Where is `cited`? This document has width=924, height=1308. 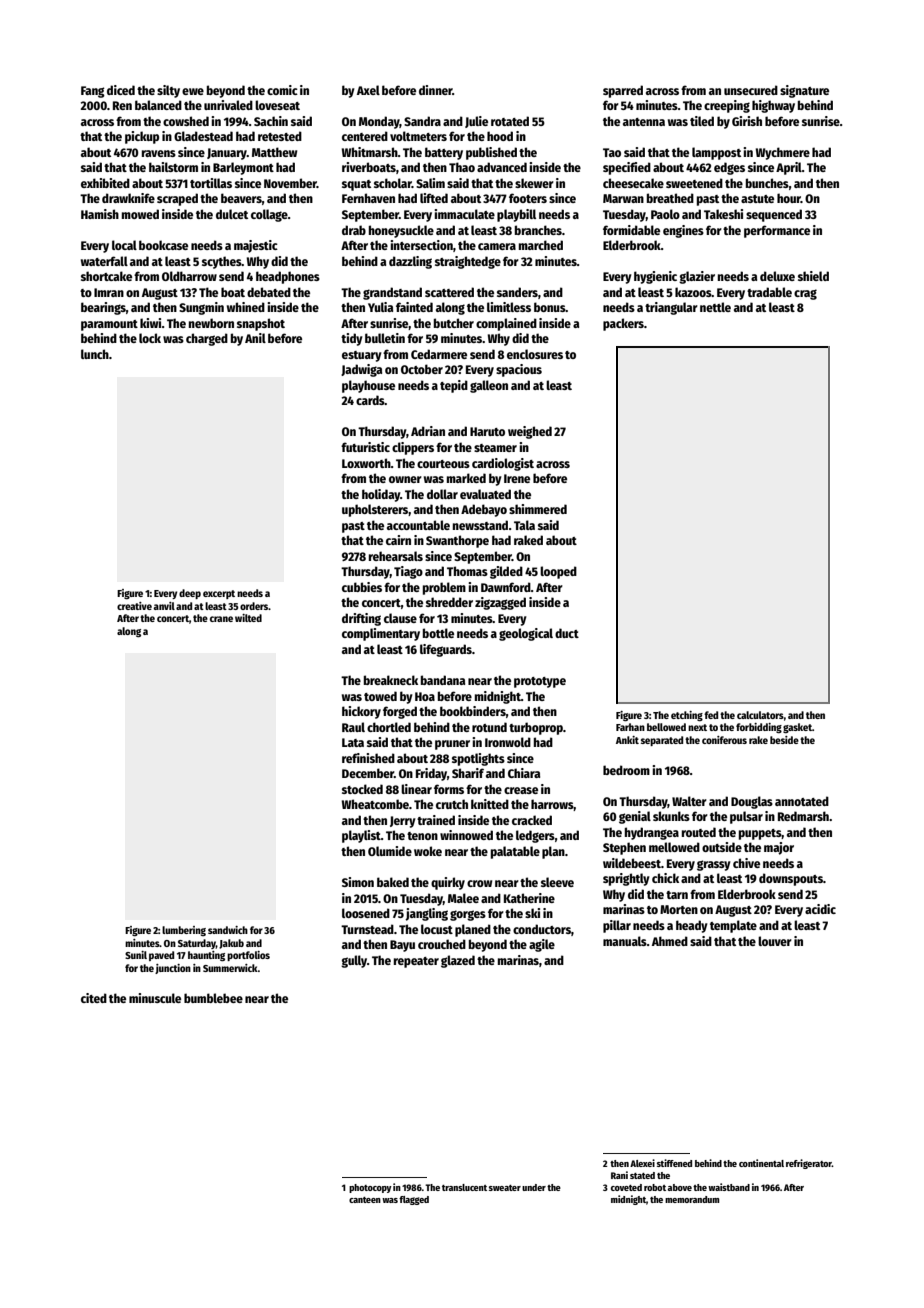
cited is located at coordinates (94, 998).
